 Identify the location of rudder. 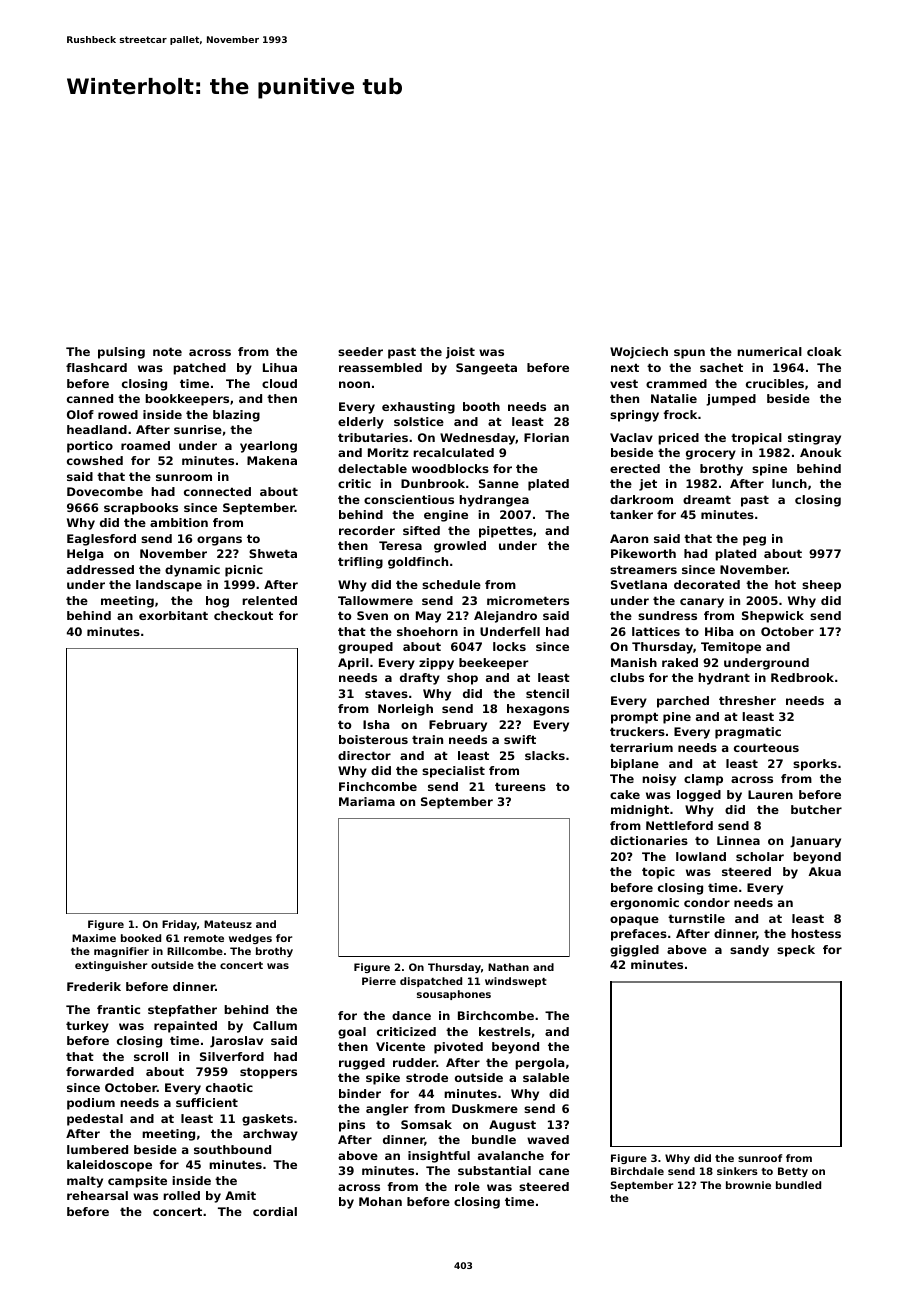
(414, 1062).
